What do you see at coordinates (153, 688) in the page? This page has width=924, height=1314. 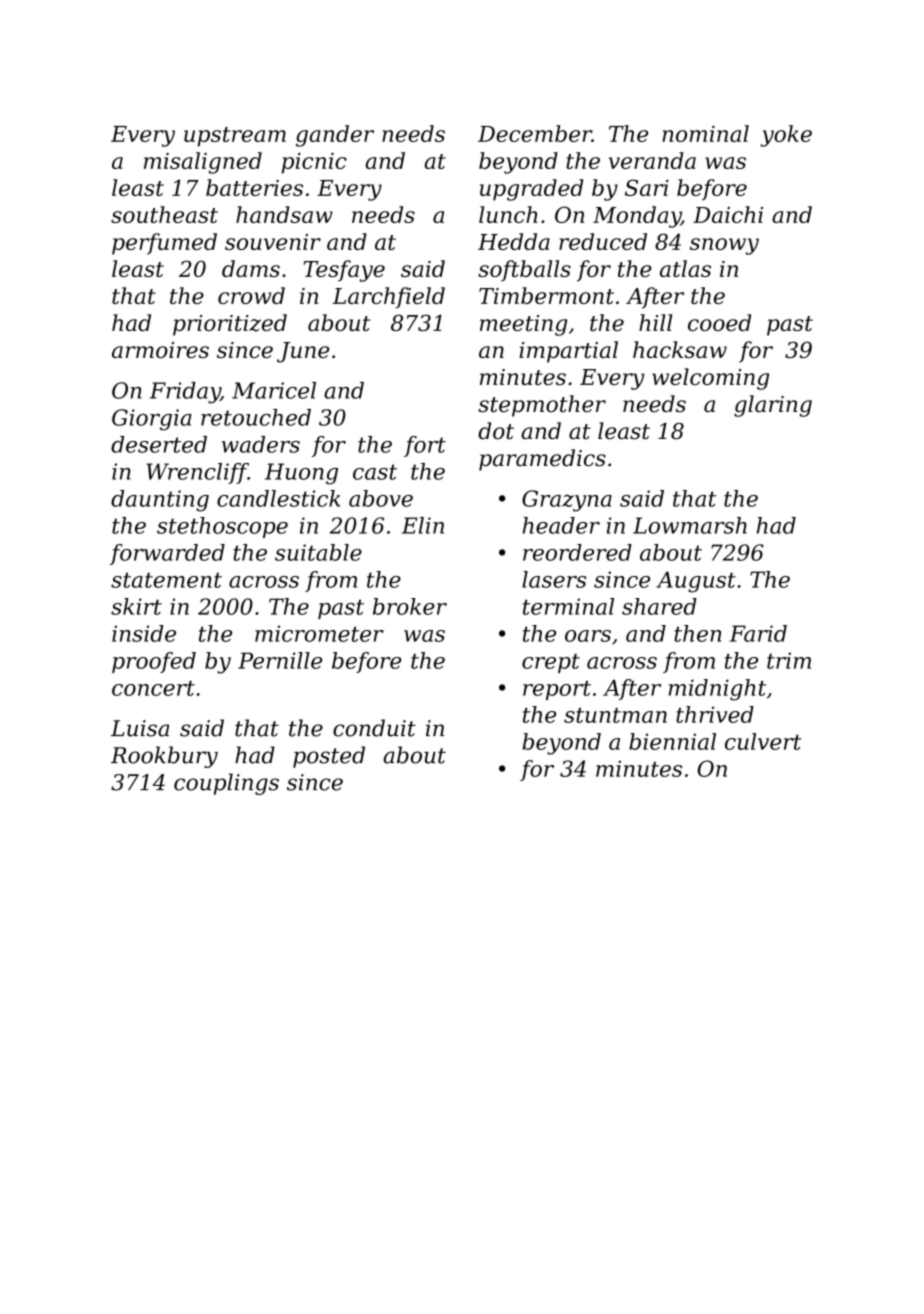 I see `concert` at bounding box center [153, 688].
